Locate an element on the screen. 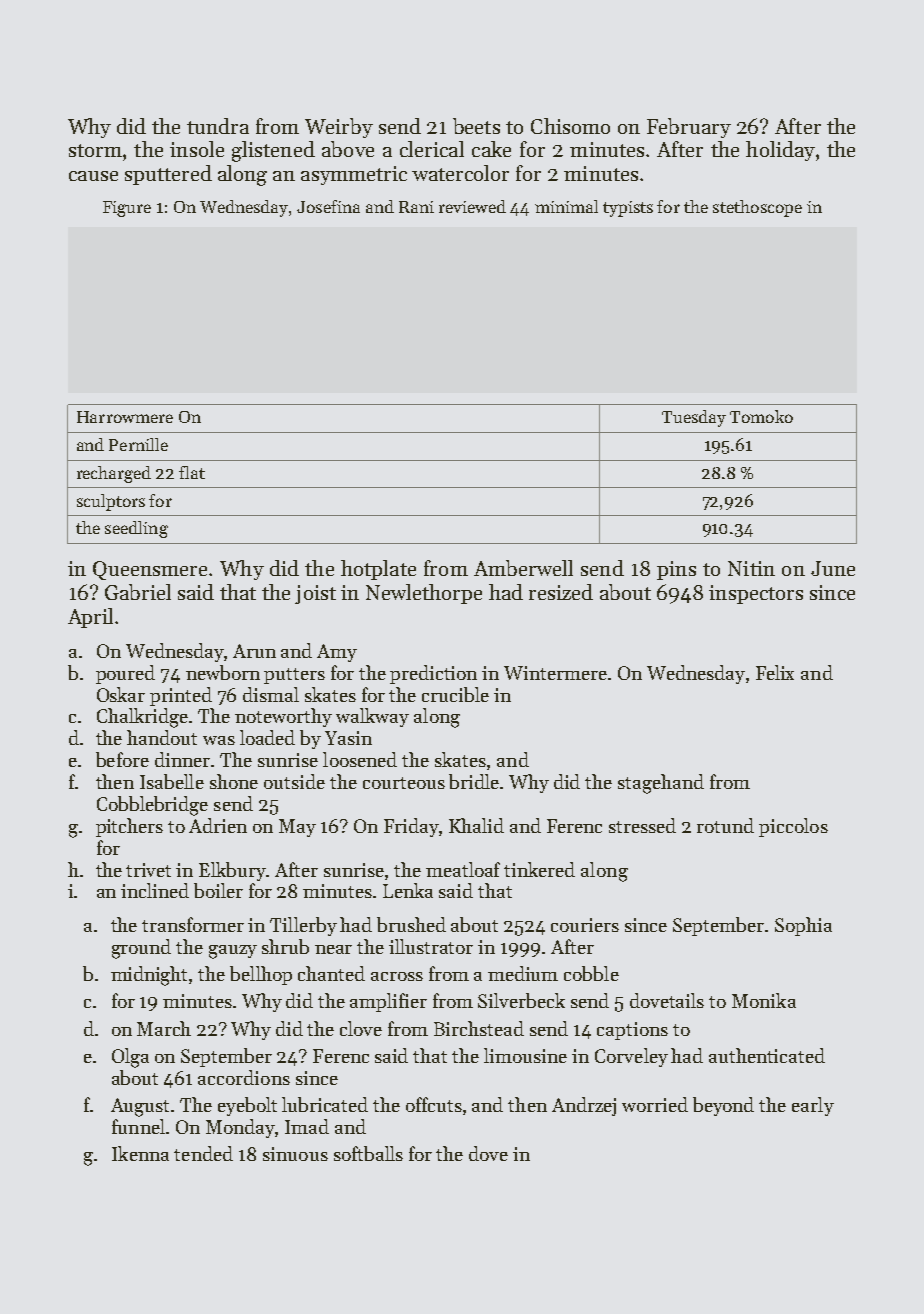  Ikenna is located at coordinates (140, 1153).
